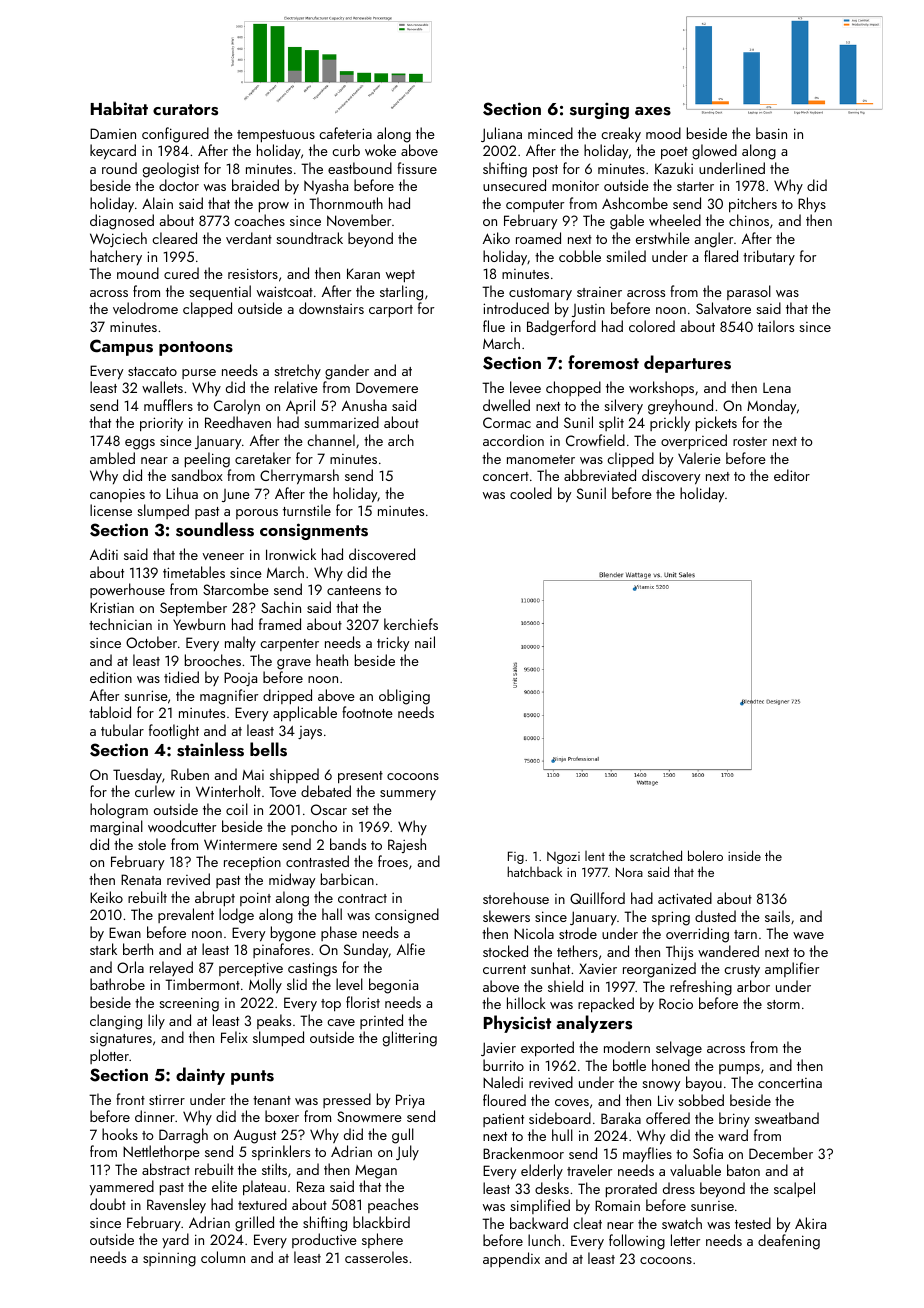 This document has width=924, height=1308. What do you see at coordinates (120, 624) in the document?
I see `technician` at bounding box center [120, 624].
